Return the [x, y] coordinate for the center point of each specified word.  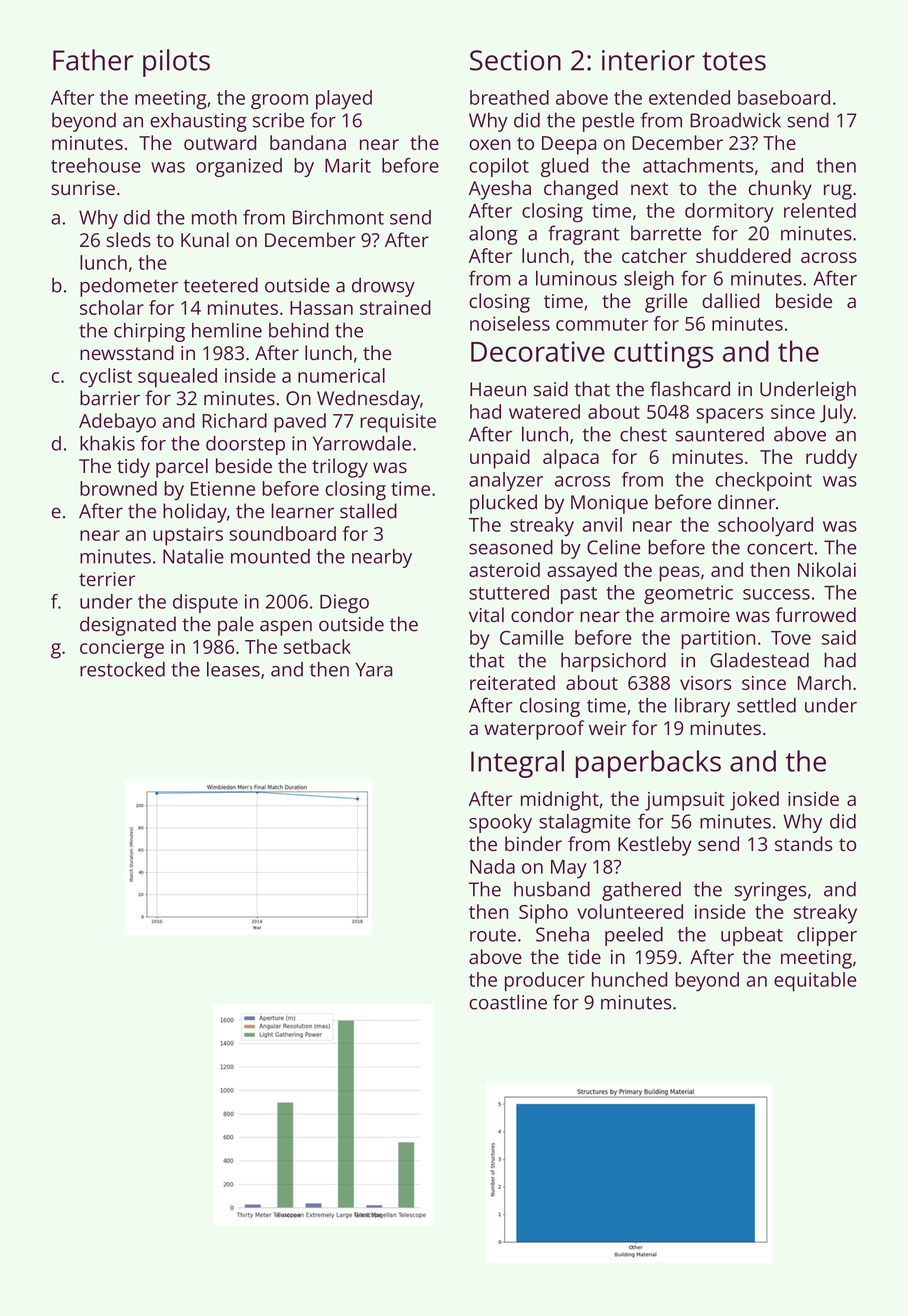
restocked [122, 669]
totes [734, 61]
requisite [398, 423]
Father [93, 60]
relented [820, 210]
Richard [234, 420]
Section [515, 60]
